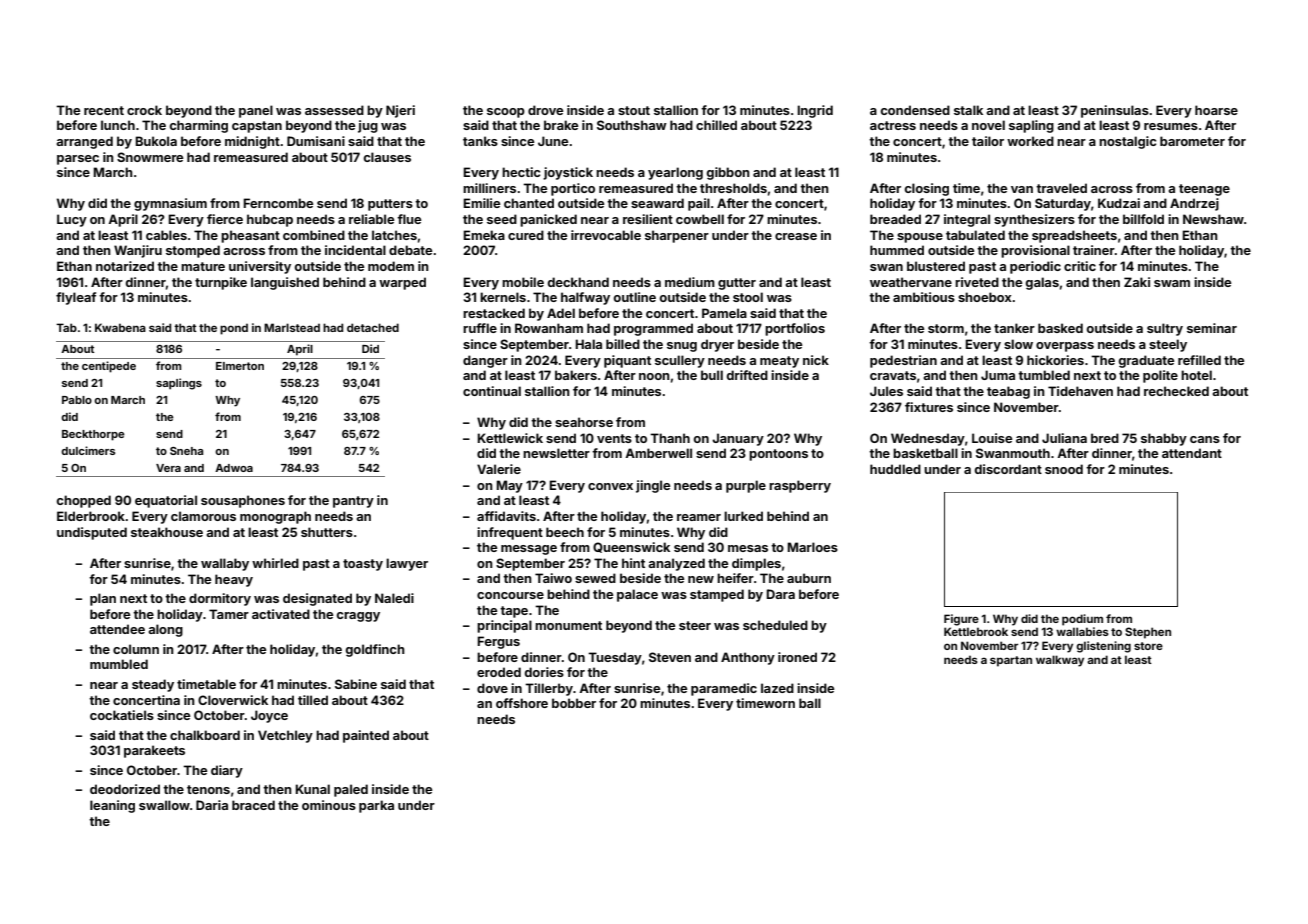 This screenshot has height=924, width=1308. I want to click on seminar, so click(1212, 328).
